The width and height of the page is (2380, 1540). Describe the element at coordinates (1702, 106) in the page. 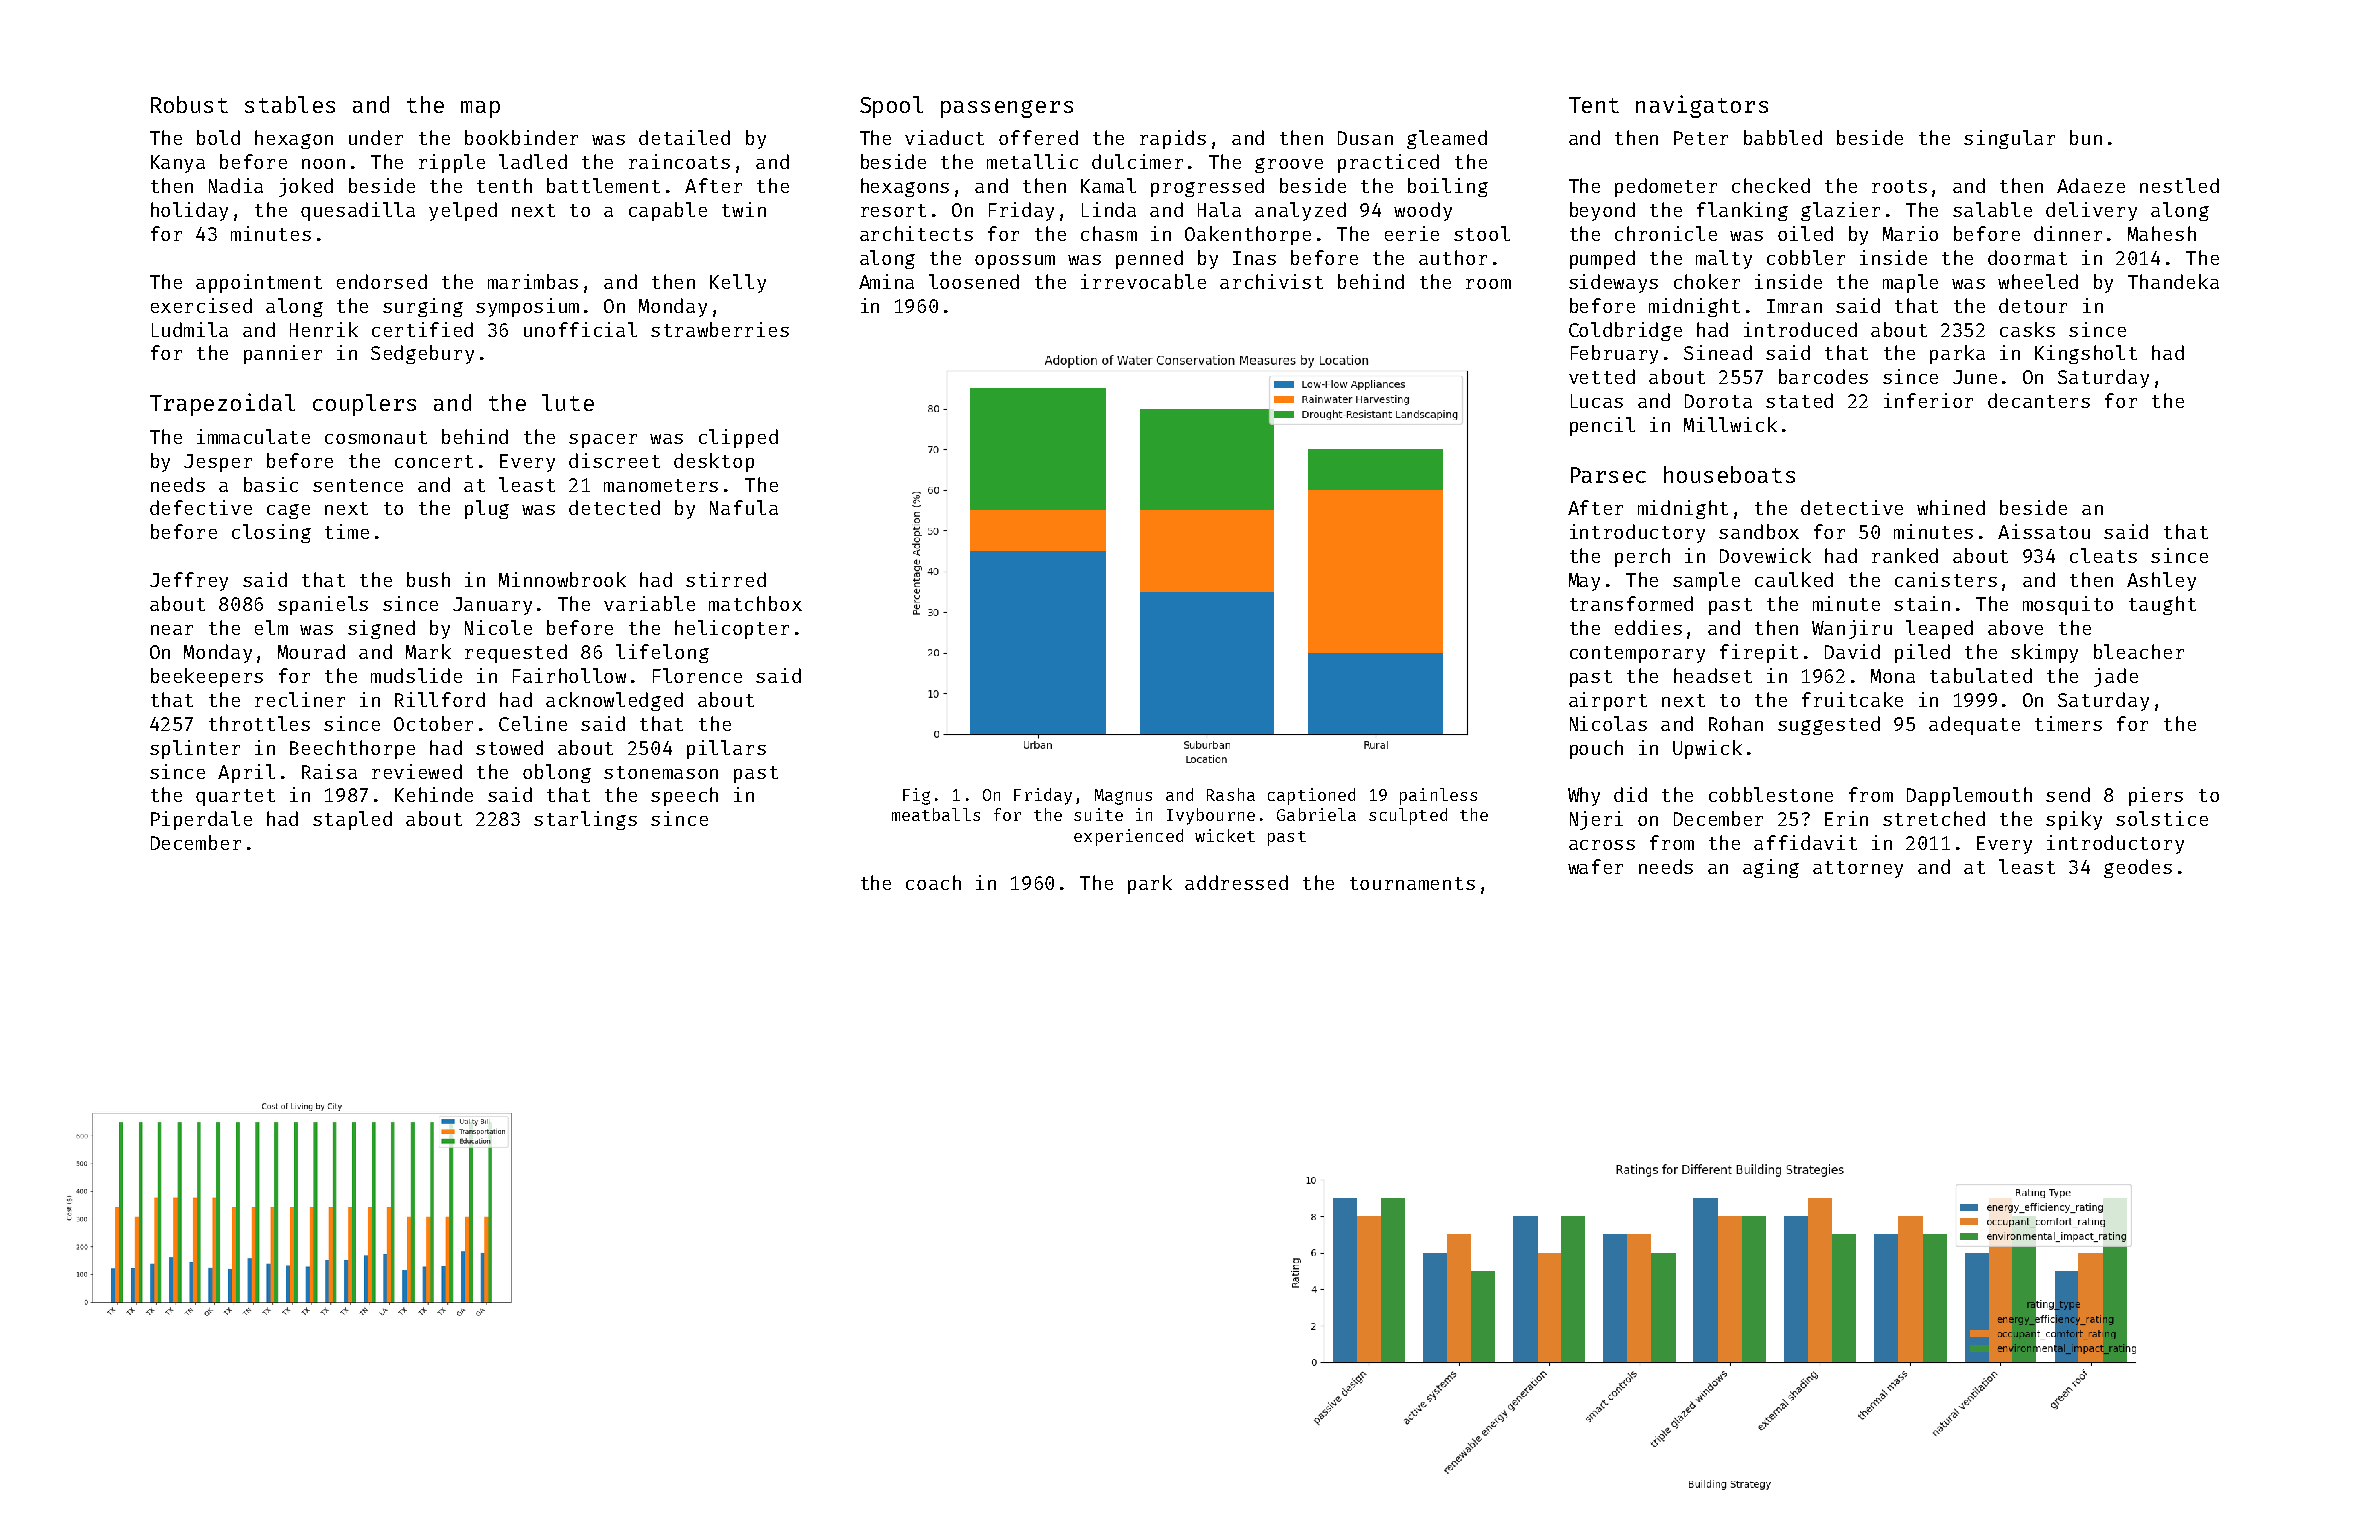

I see `navigators` at that location.
